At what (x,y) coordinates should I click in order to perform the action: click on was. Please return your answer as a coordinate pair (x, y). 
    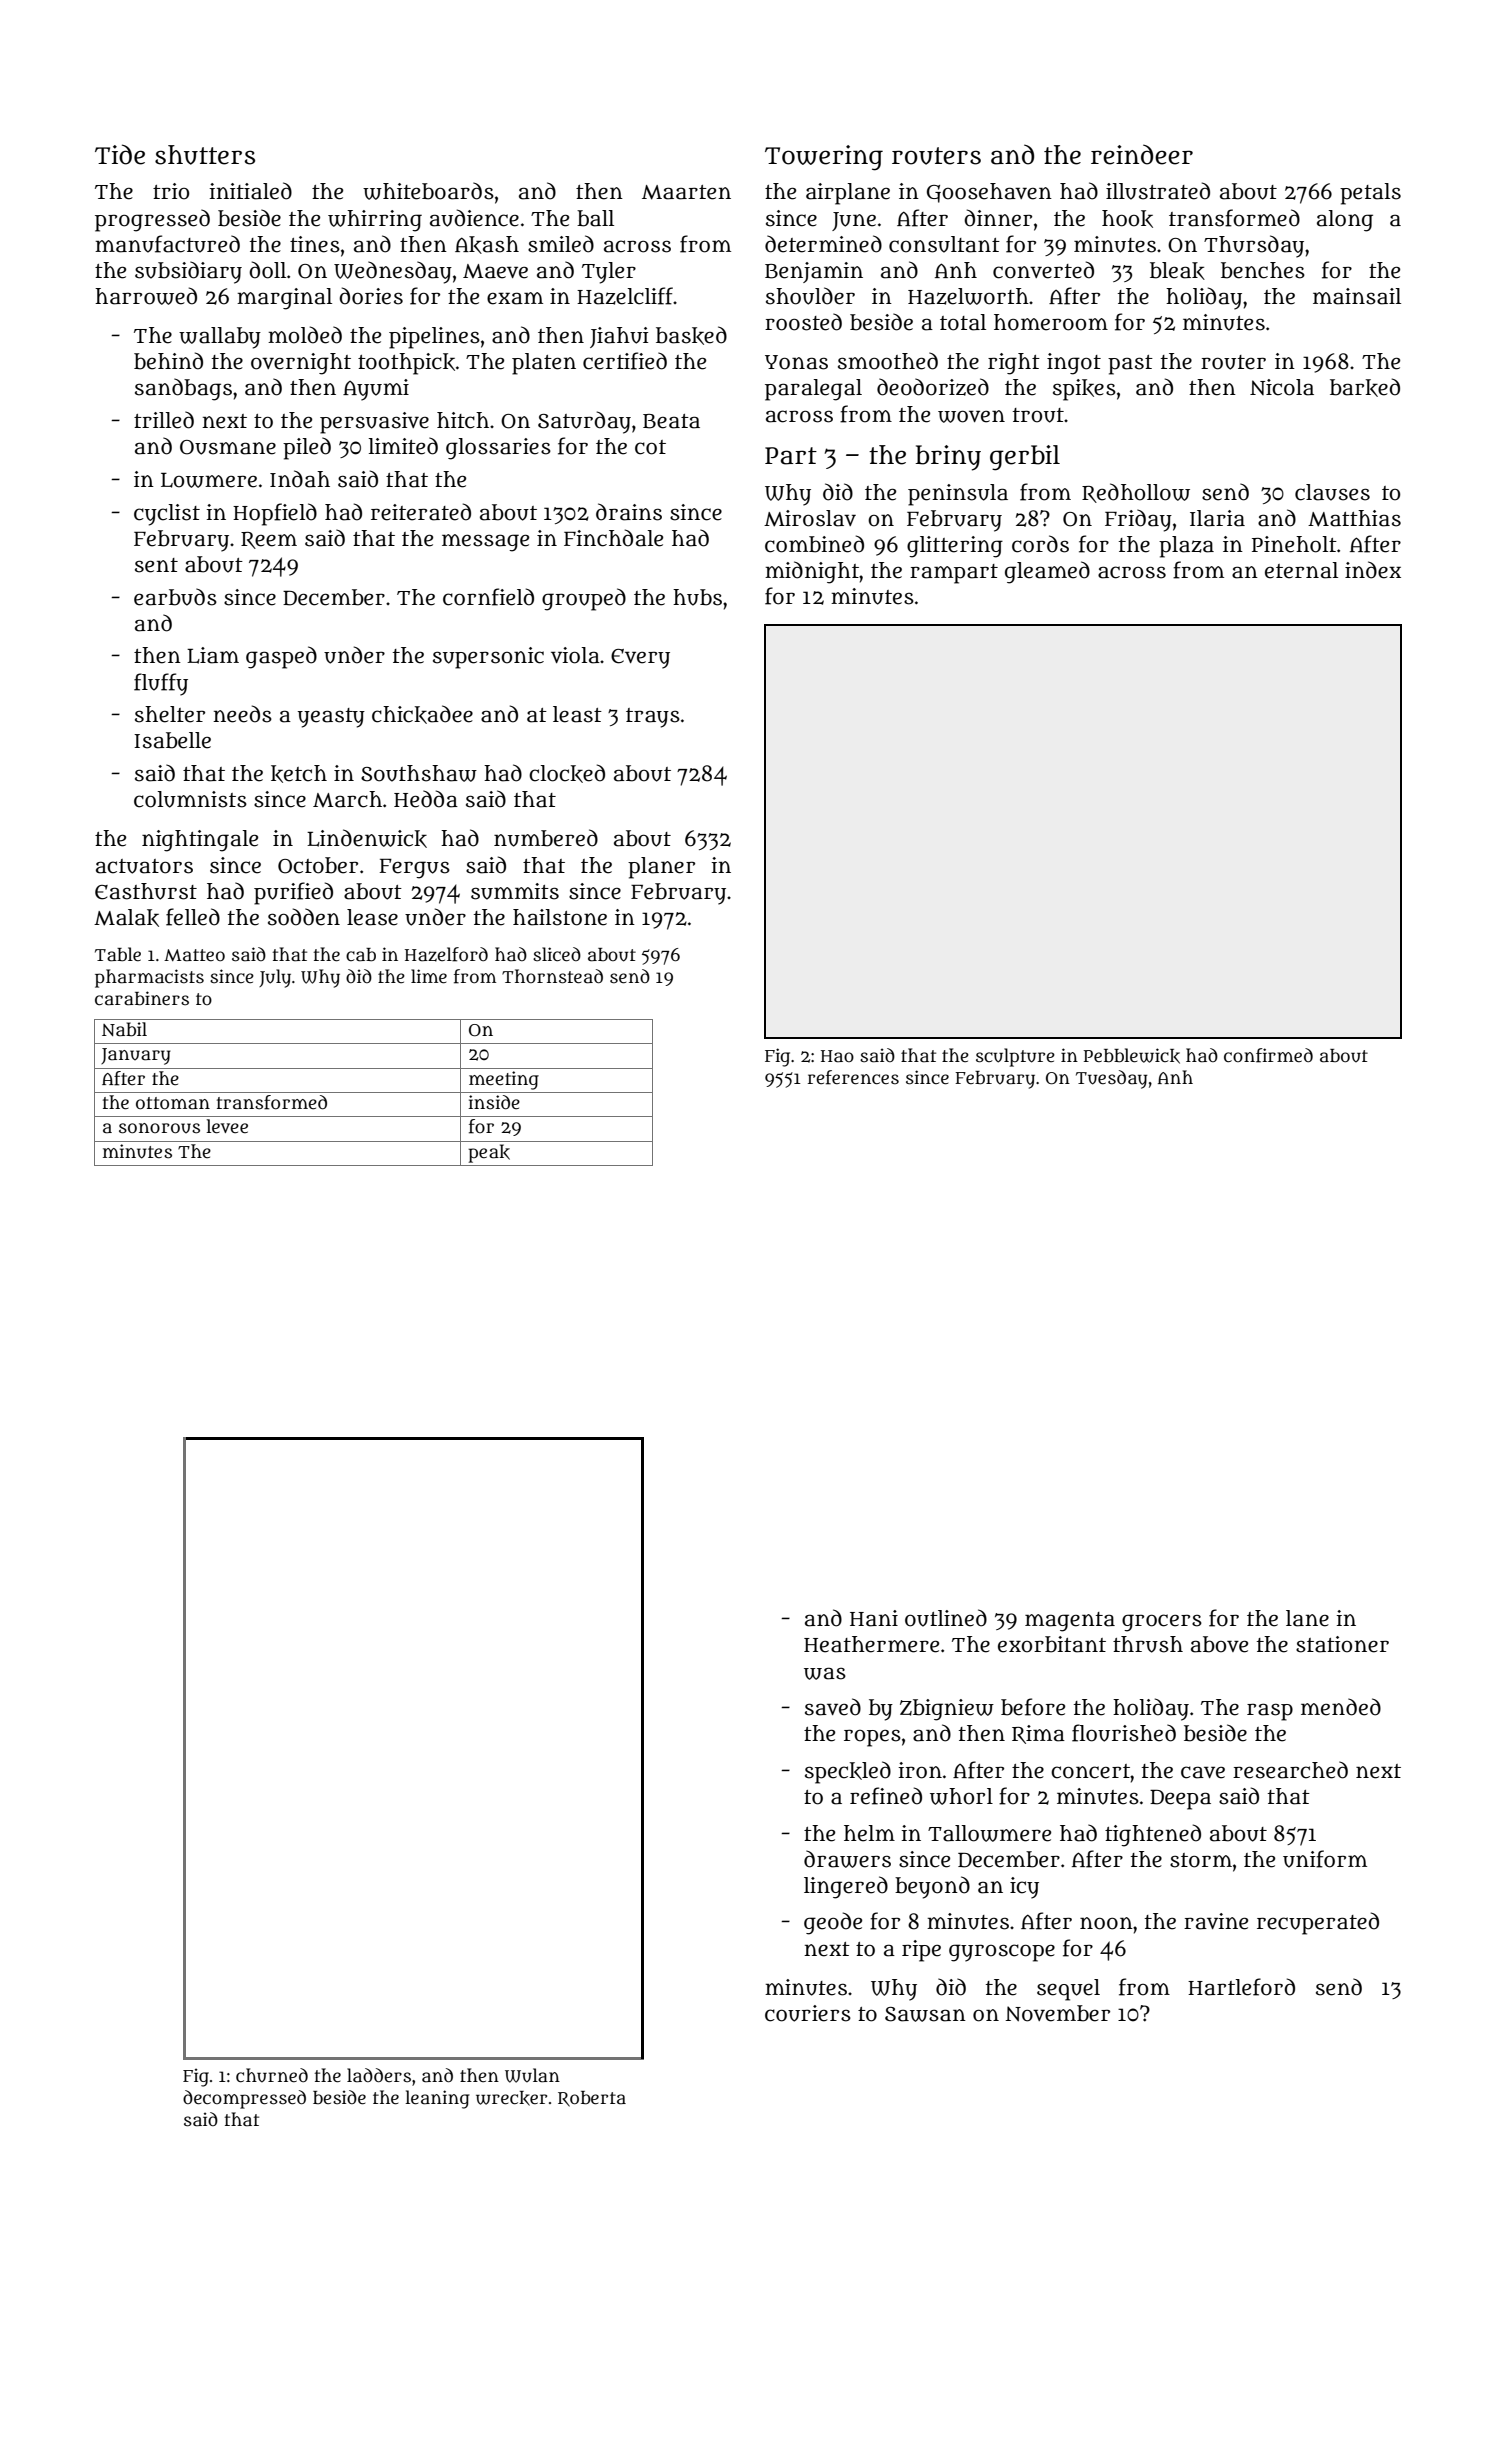
    Looking at the image, I should click on (825, 1673).
